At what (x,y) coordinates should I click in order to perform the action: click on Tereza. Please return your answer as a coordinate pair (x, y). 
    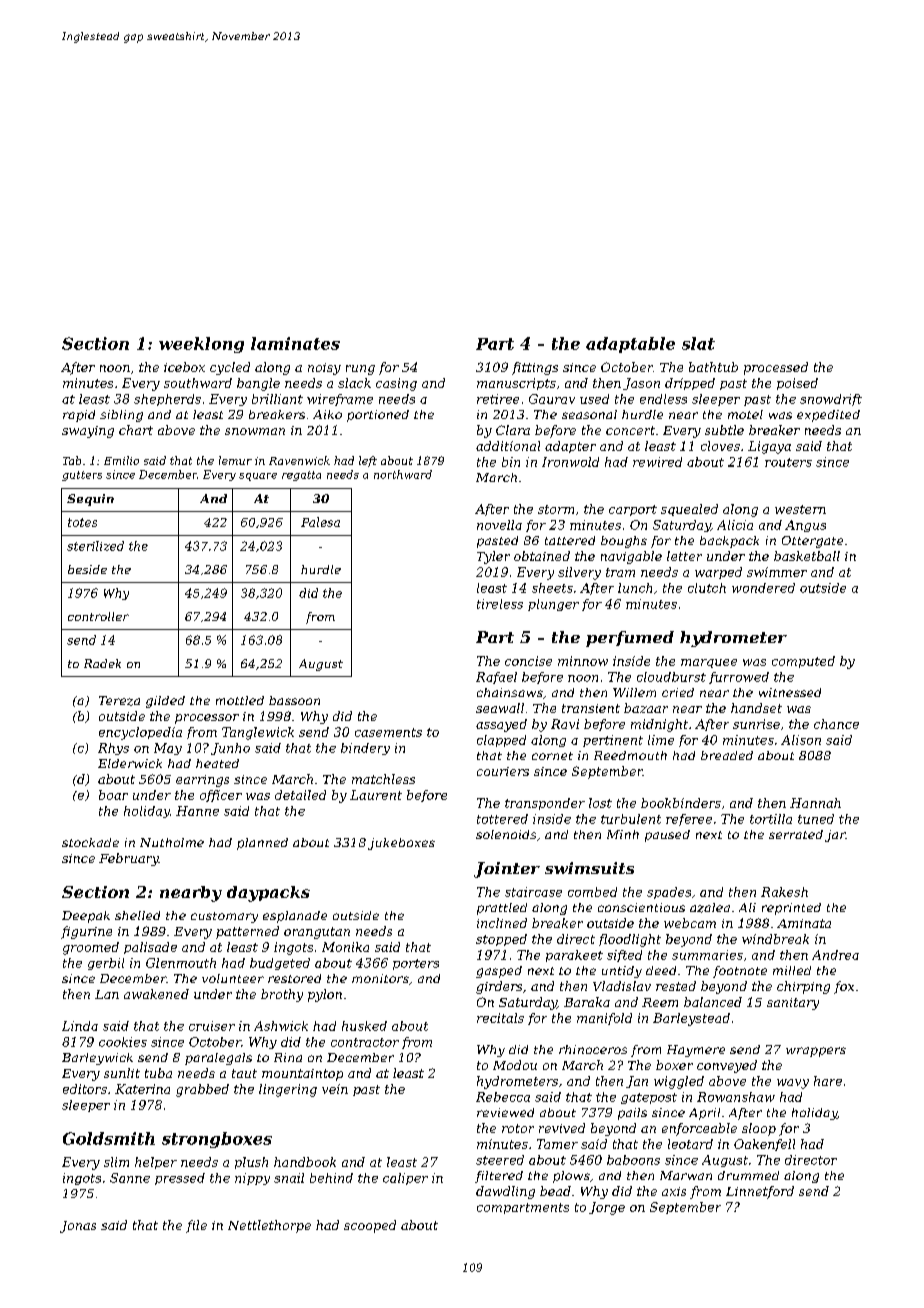
    Looking at the image, I should click on (119, 701).
